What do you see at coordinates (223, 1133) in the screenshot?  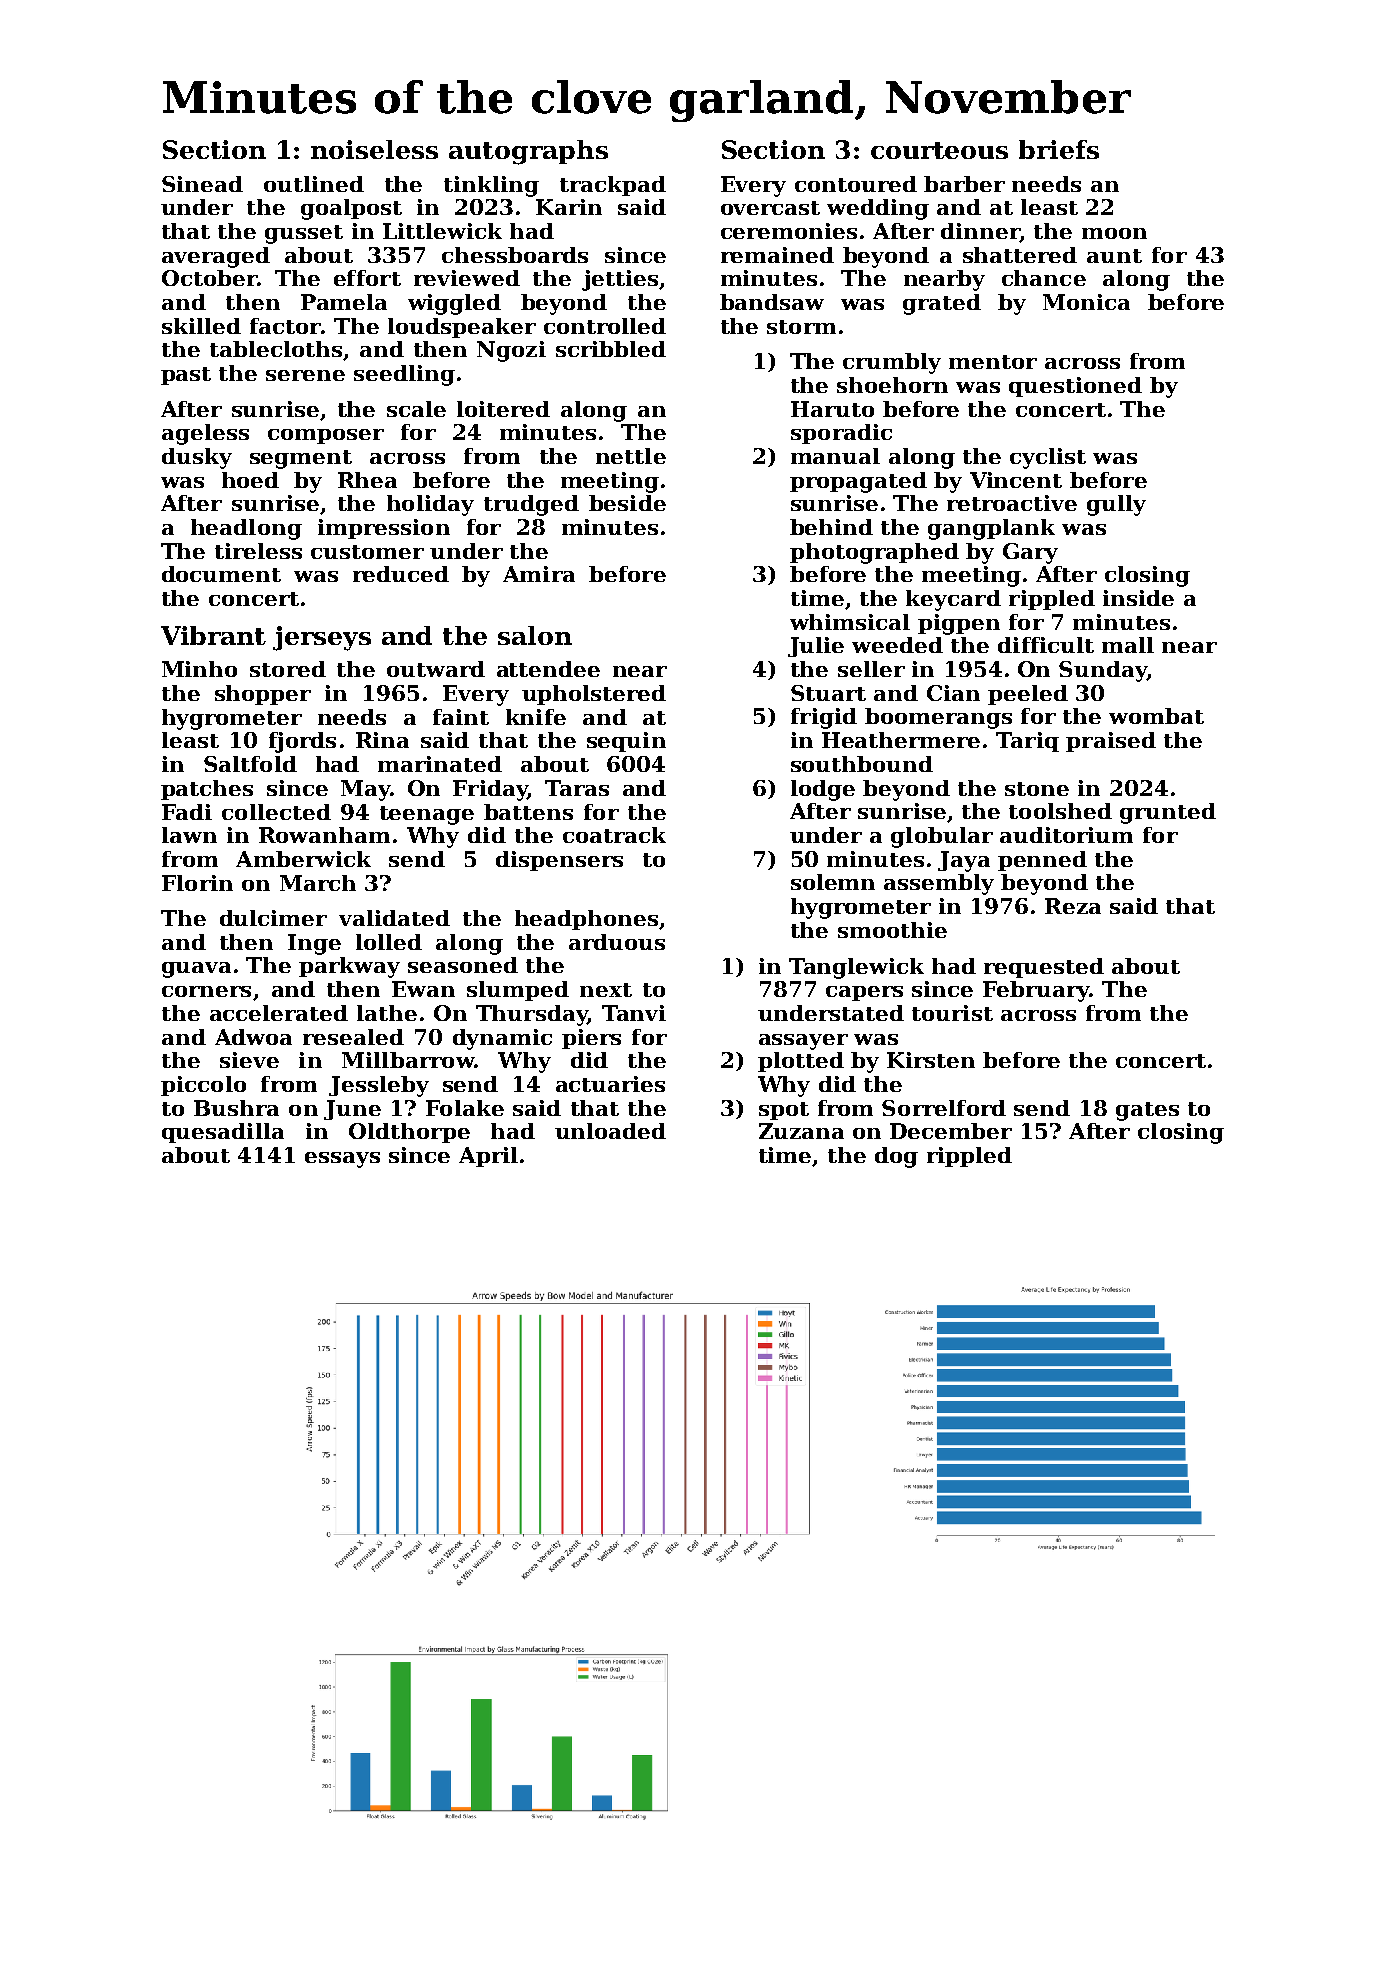 I see `quesadilla` at bounding box center [223, 1133].
